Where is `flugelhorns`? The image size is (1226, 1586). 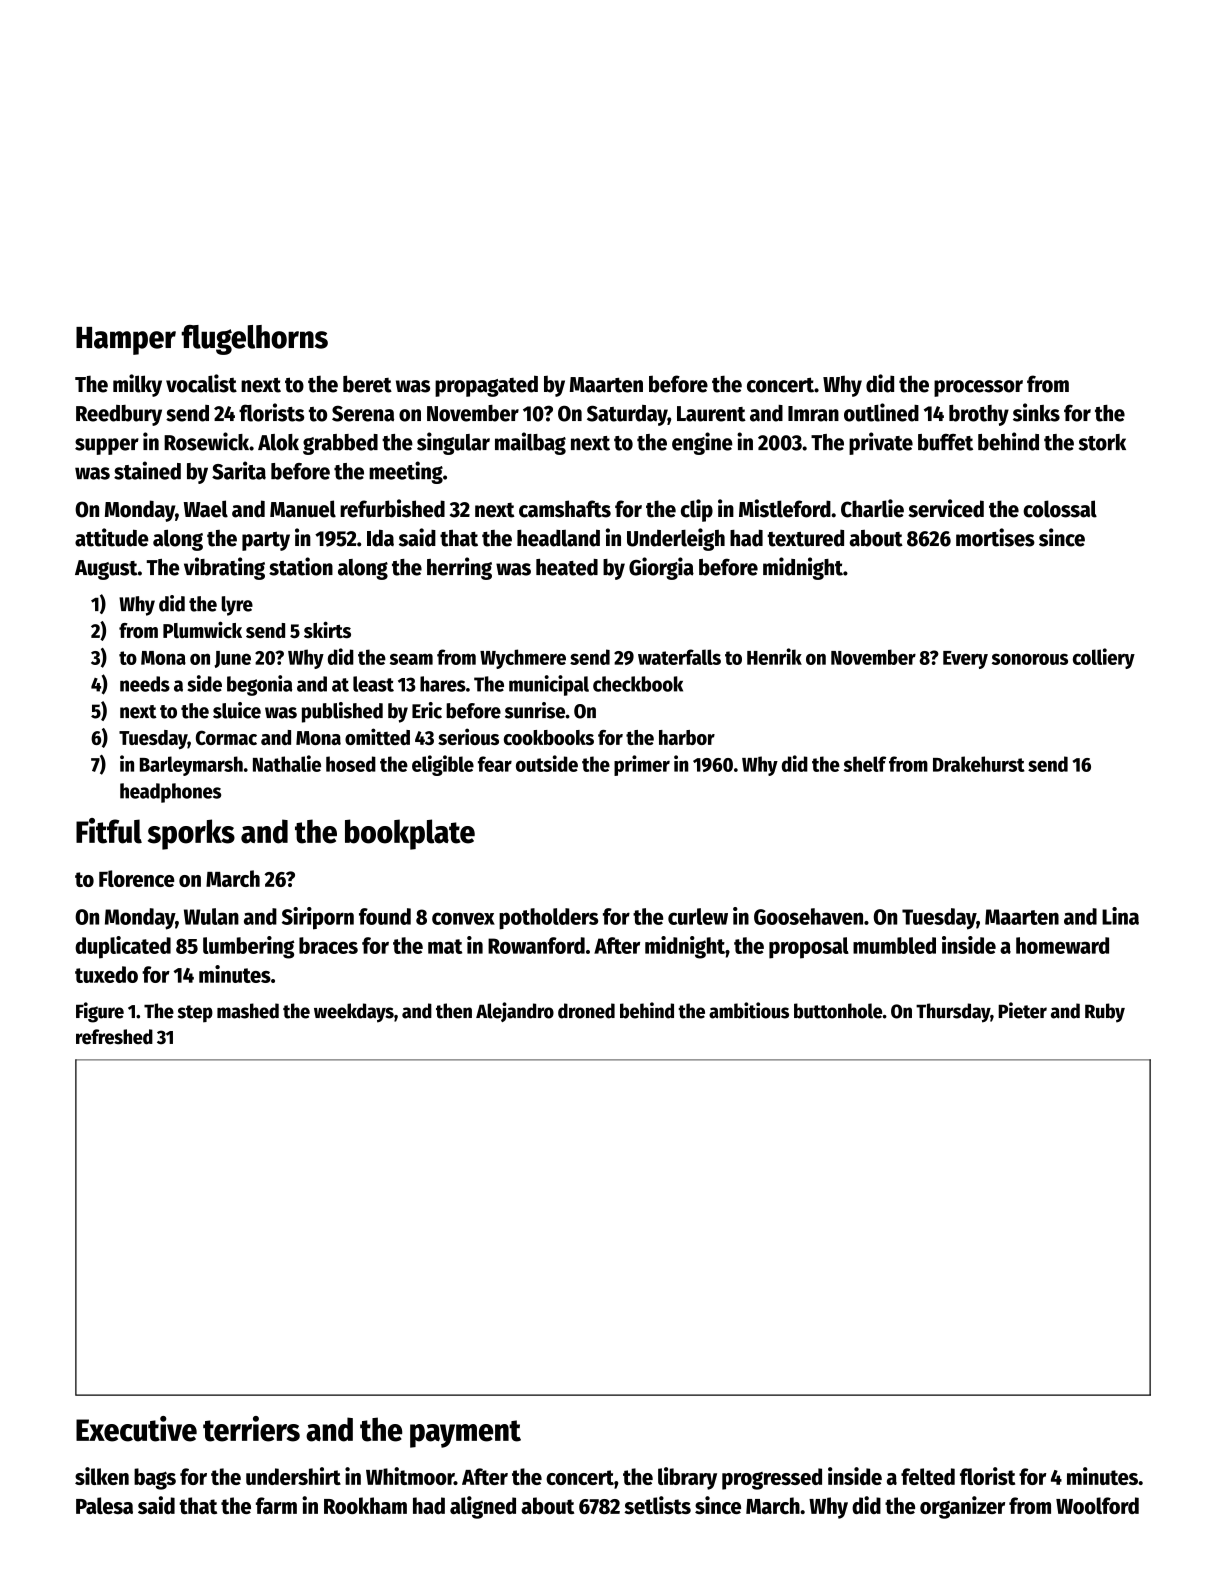
flugelhorns is located at coordinates (255, 340).
